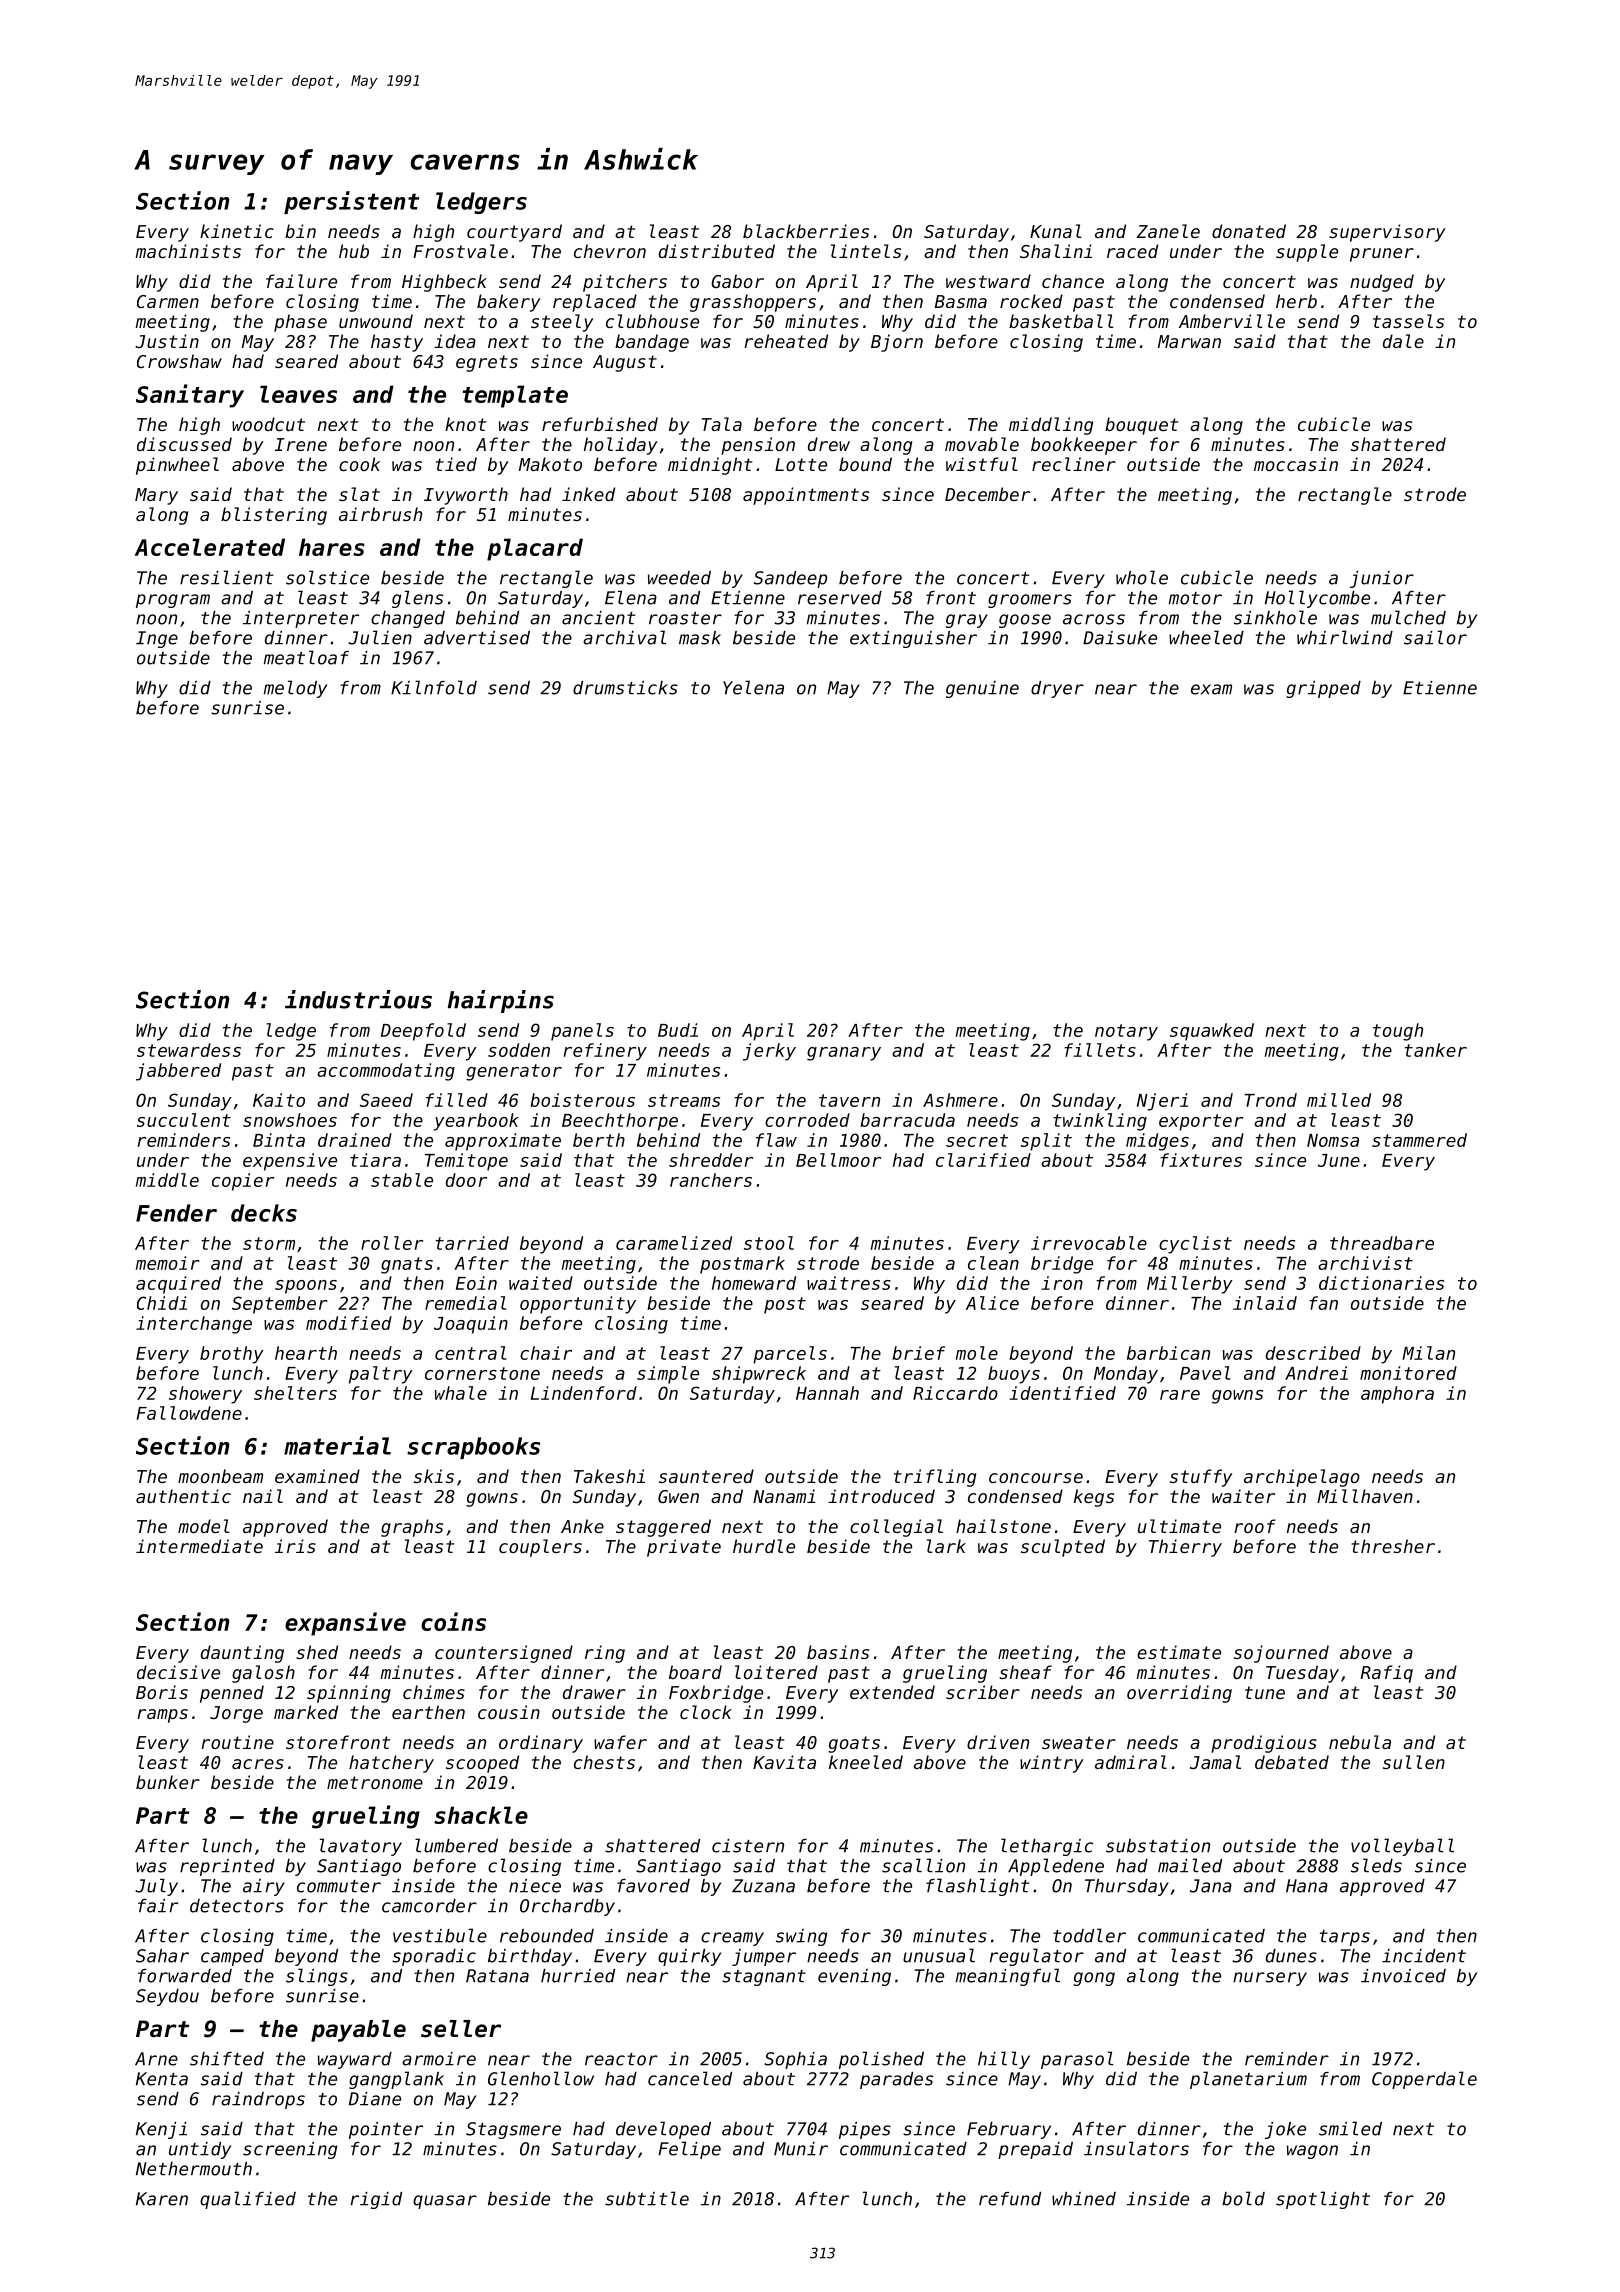 This document has height=2292, width=1620. What do you see at coordinates (625, 688) in the document?
I see `drumsticks` at bounding box center [625, 688].
